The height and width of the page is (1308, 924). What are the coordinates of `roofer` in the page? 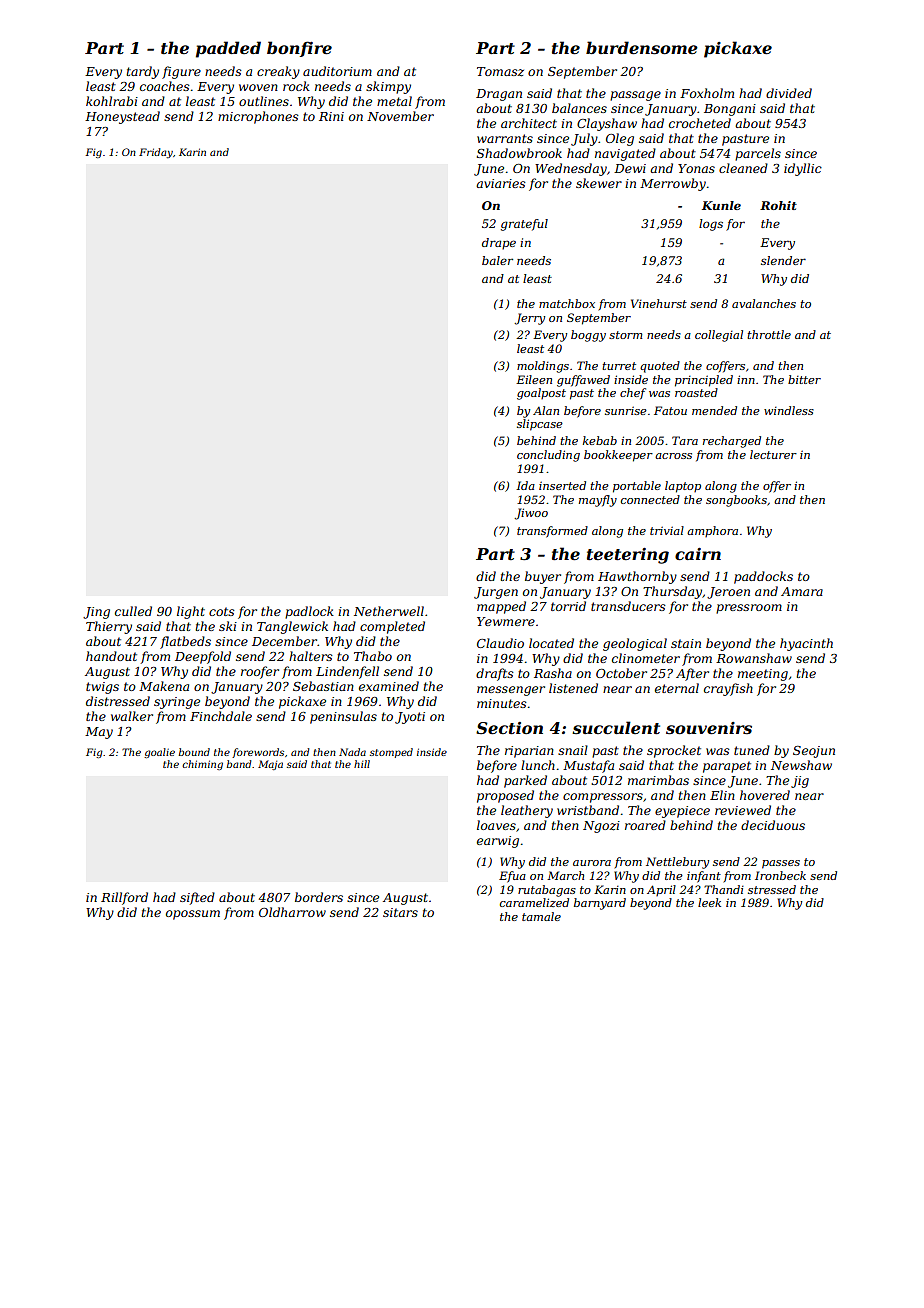 It's located at (260, 672).
